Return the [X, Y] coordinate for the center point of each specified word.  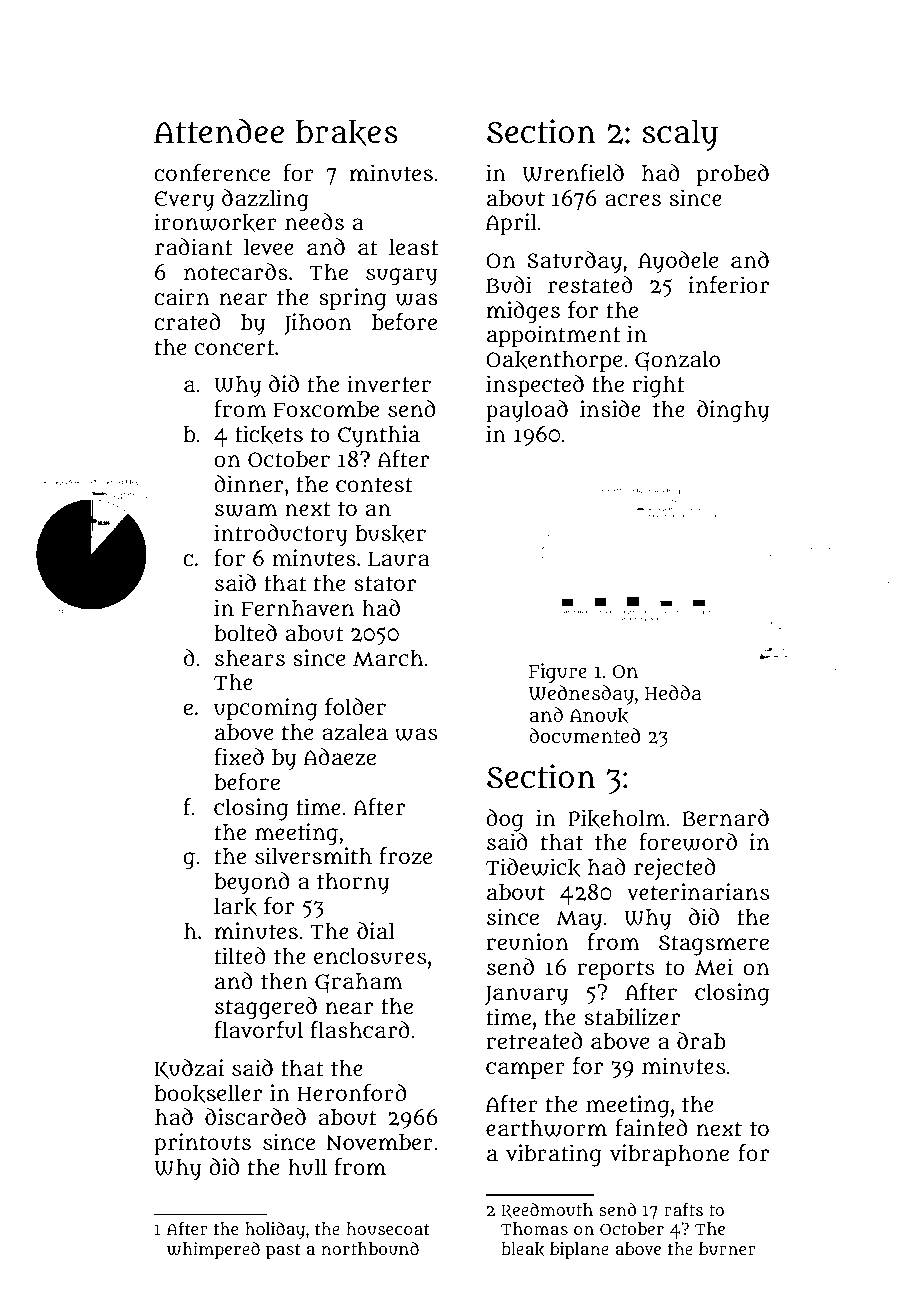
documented [584, 736]
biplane [579, 1250]
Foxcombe [326, 409]
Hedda [673, 692]
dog [504, 820]
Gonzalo [677, 360]
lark [235, 906]
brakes [347, 133]
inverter [389, 384]
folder [355, 706]
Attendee [219, 131]
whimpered [213, 1250]
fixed [239, 756]
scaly [680, 135]
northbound [370, 1248]
